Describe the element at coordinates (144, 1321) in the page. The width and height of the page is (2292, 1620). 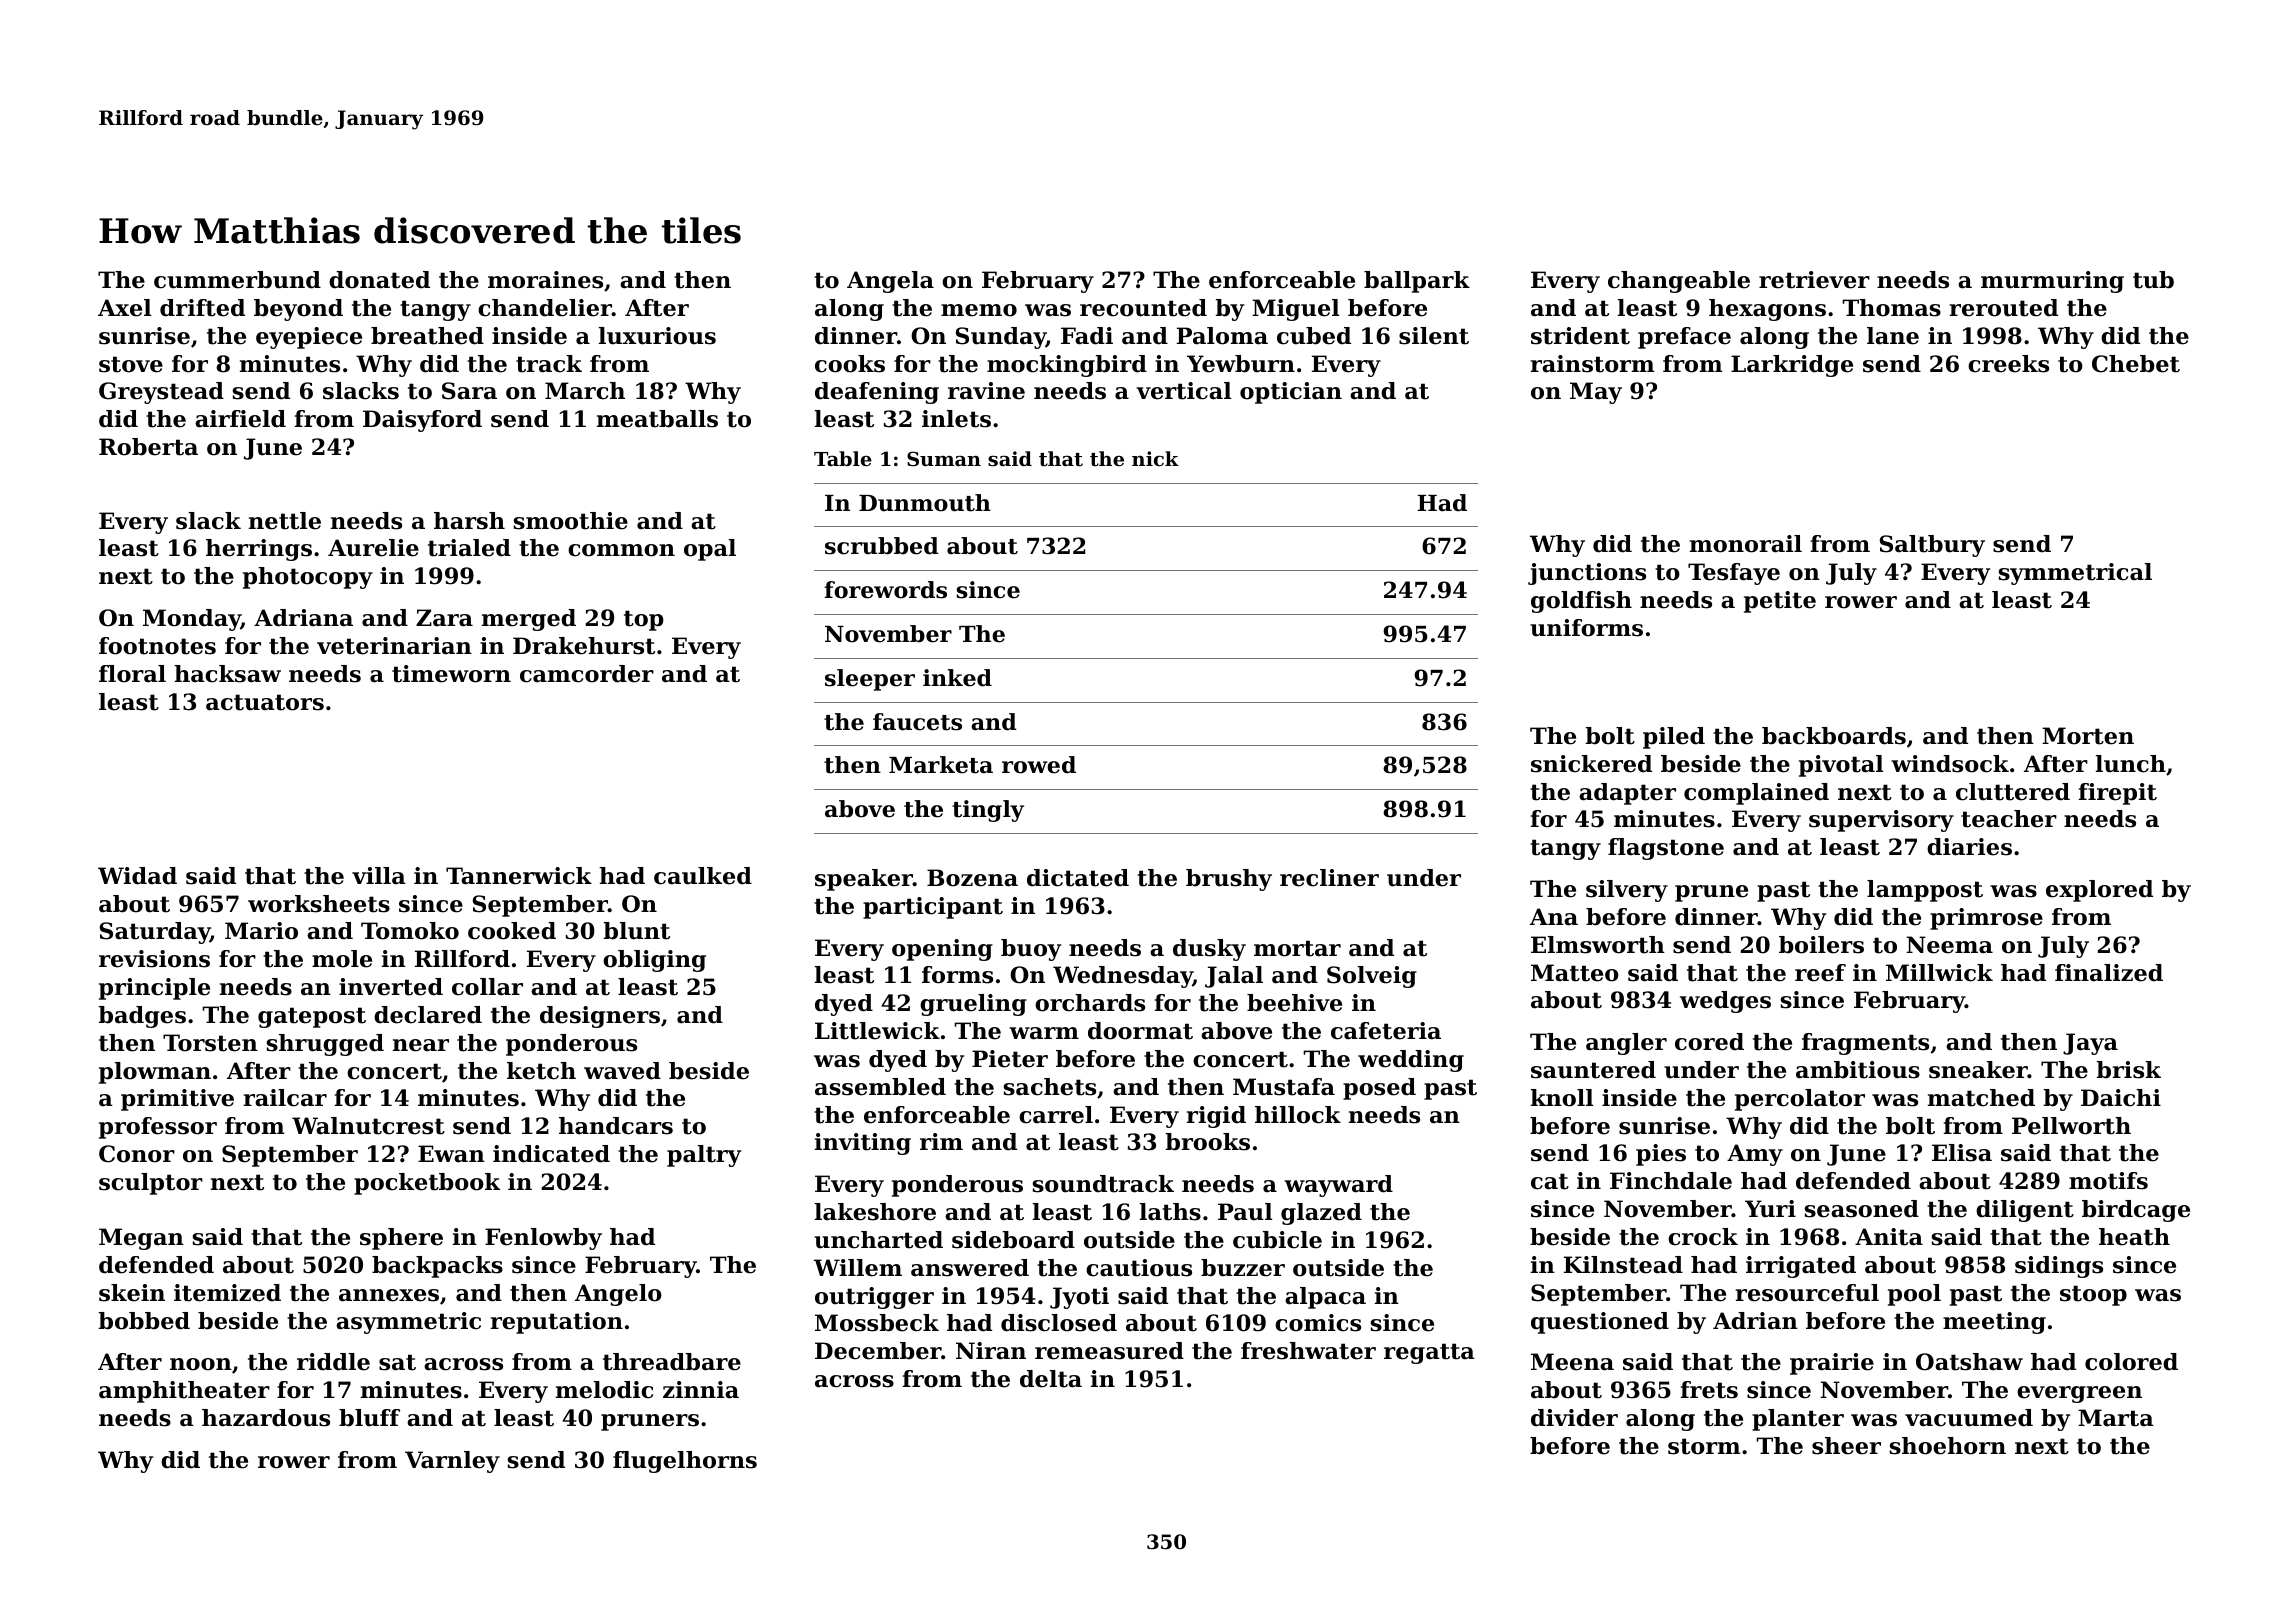
I see `bobbed` at that location.
